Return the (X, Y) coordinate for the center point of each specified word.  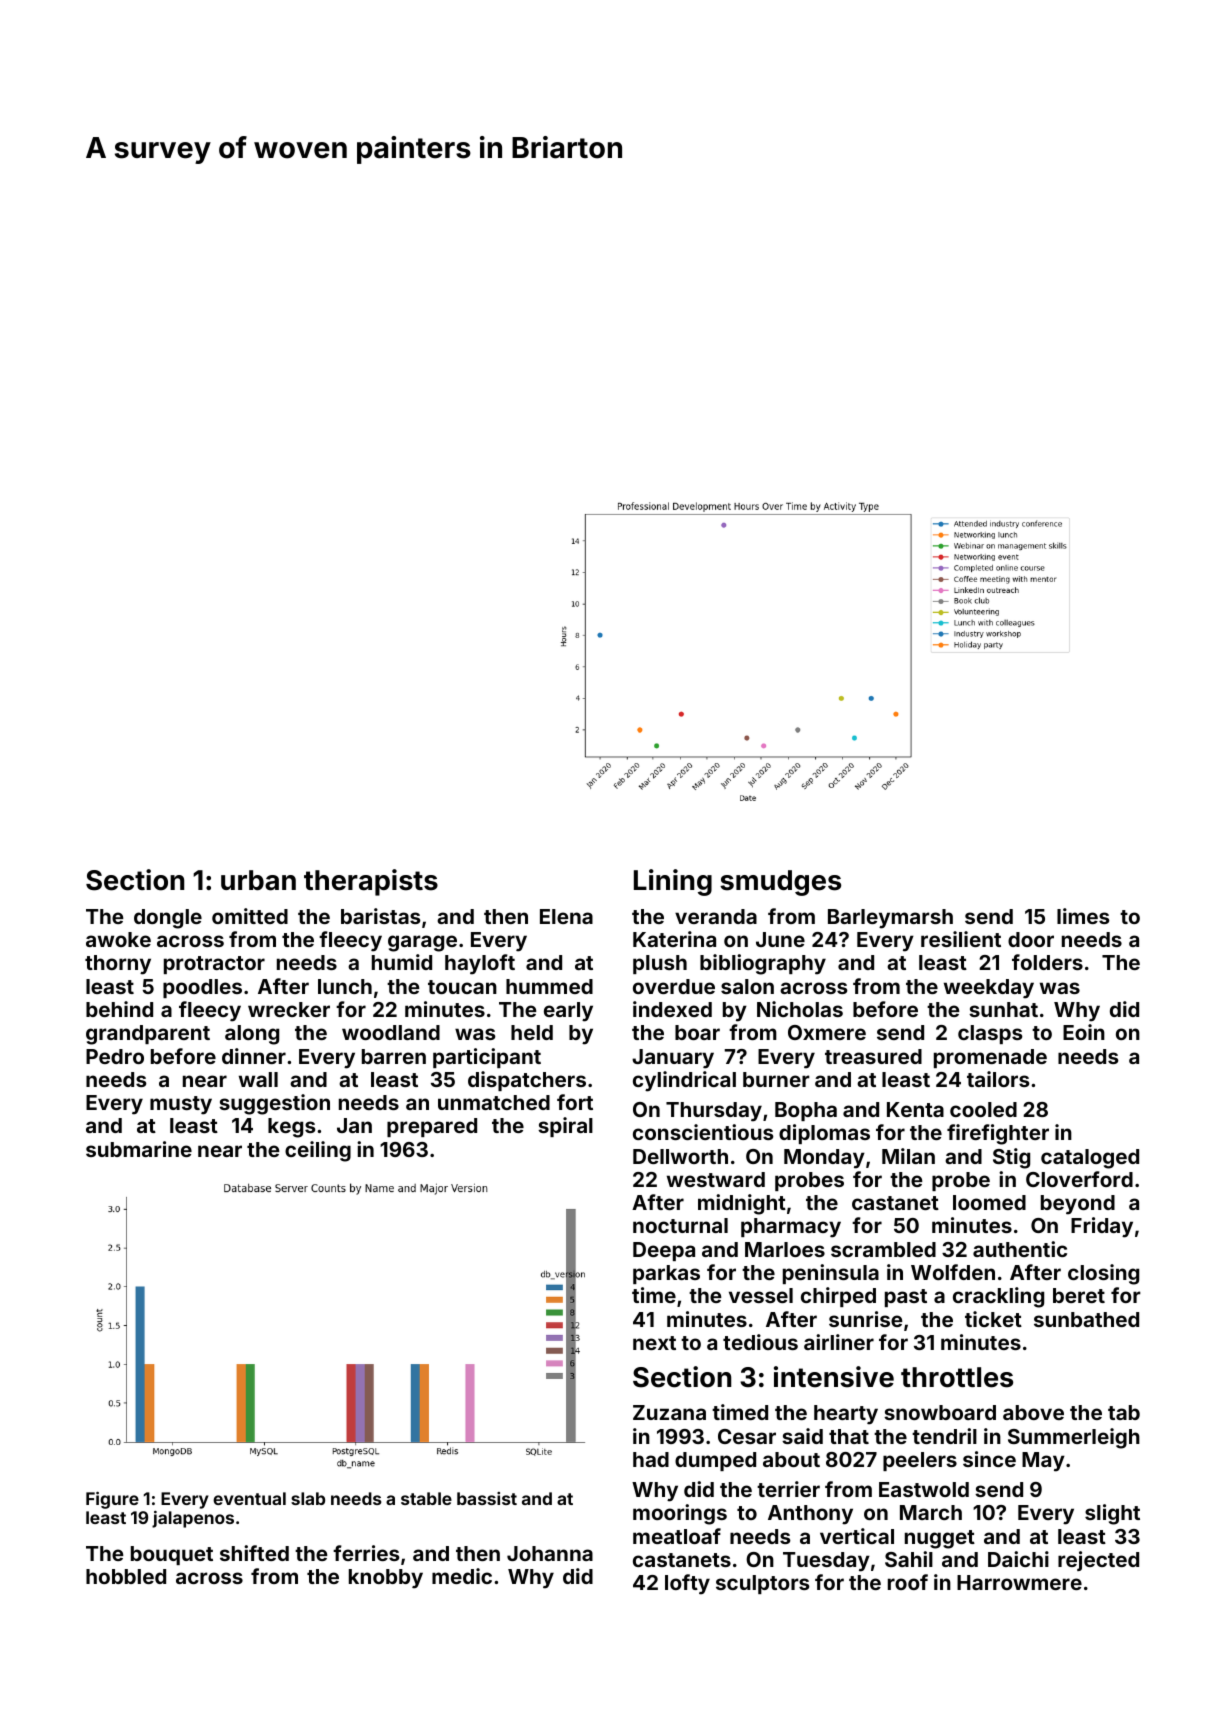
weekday (989, 989)
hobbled (126, 1576)
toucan (462, 987)
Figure (112, 1500)
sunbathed (1086, 1319)
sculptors (763, 1584)
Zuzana (669, 1412)
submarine (139, 1149)
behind (119, 1009)
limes (1083, 916)
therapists (371, 882)
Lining (673, 882)
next (654, 1343)
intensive (834, 1377)
